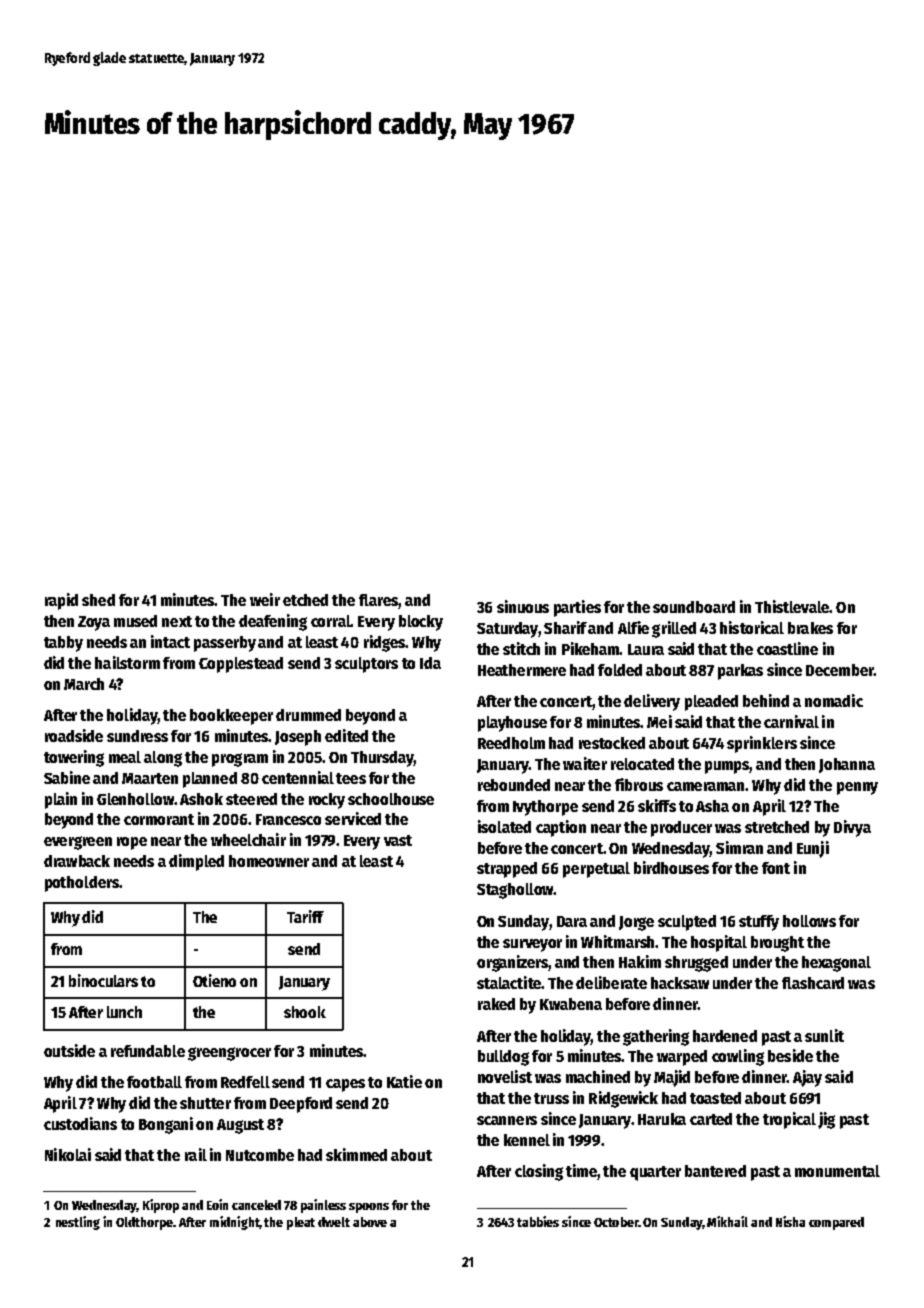 This screenshot has width=924, height=1308. What do you see at coordinates (68, 1154) in the screenshot?
I see `Nikolai` at bounding box center [68, 1154].
